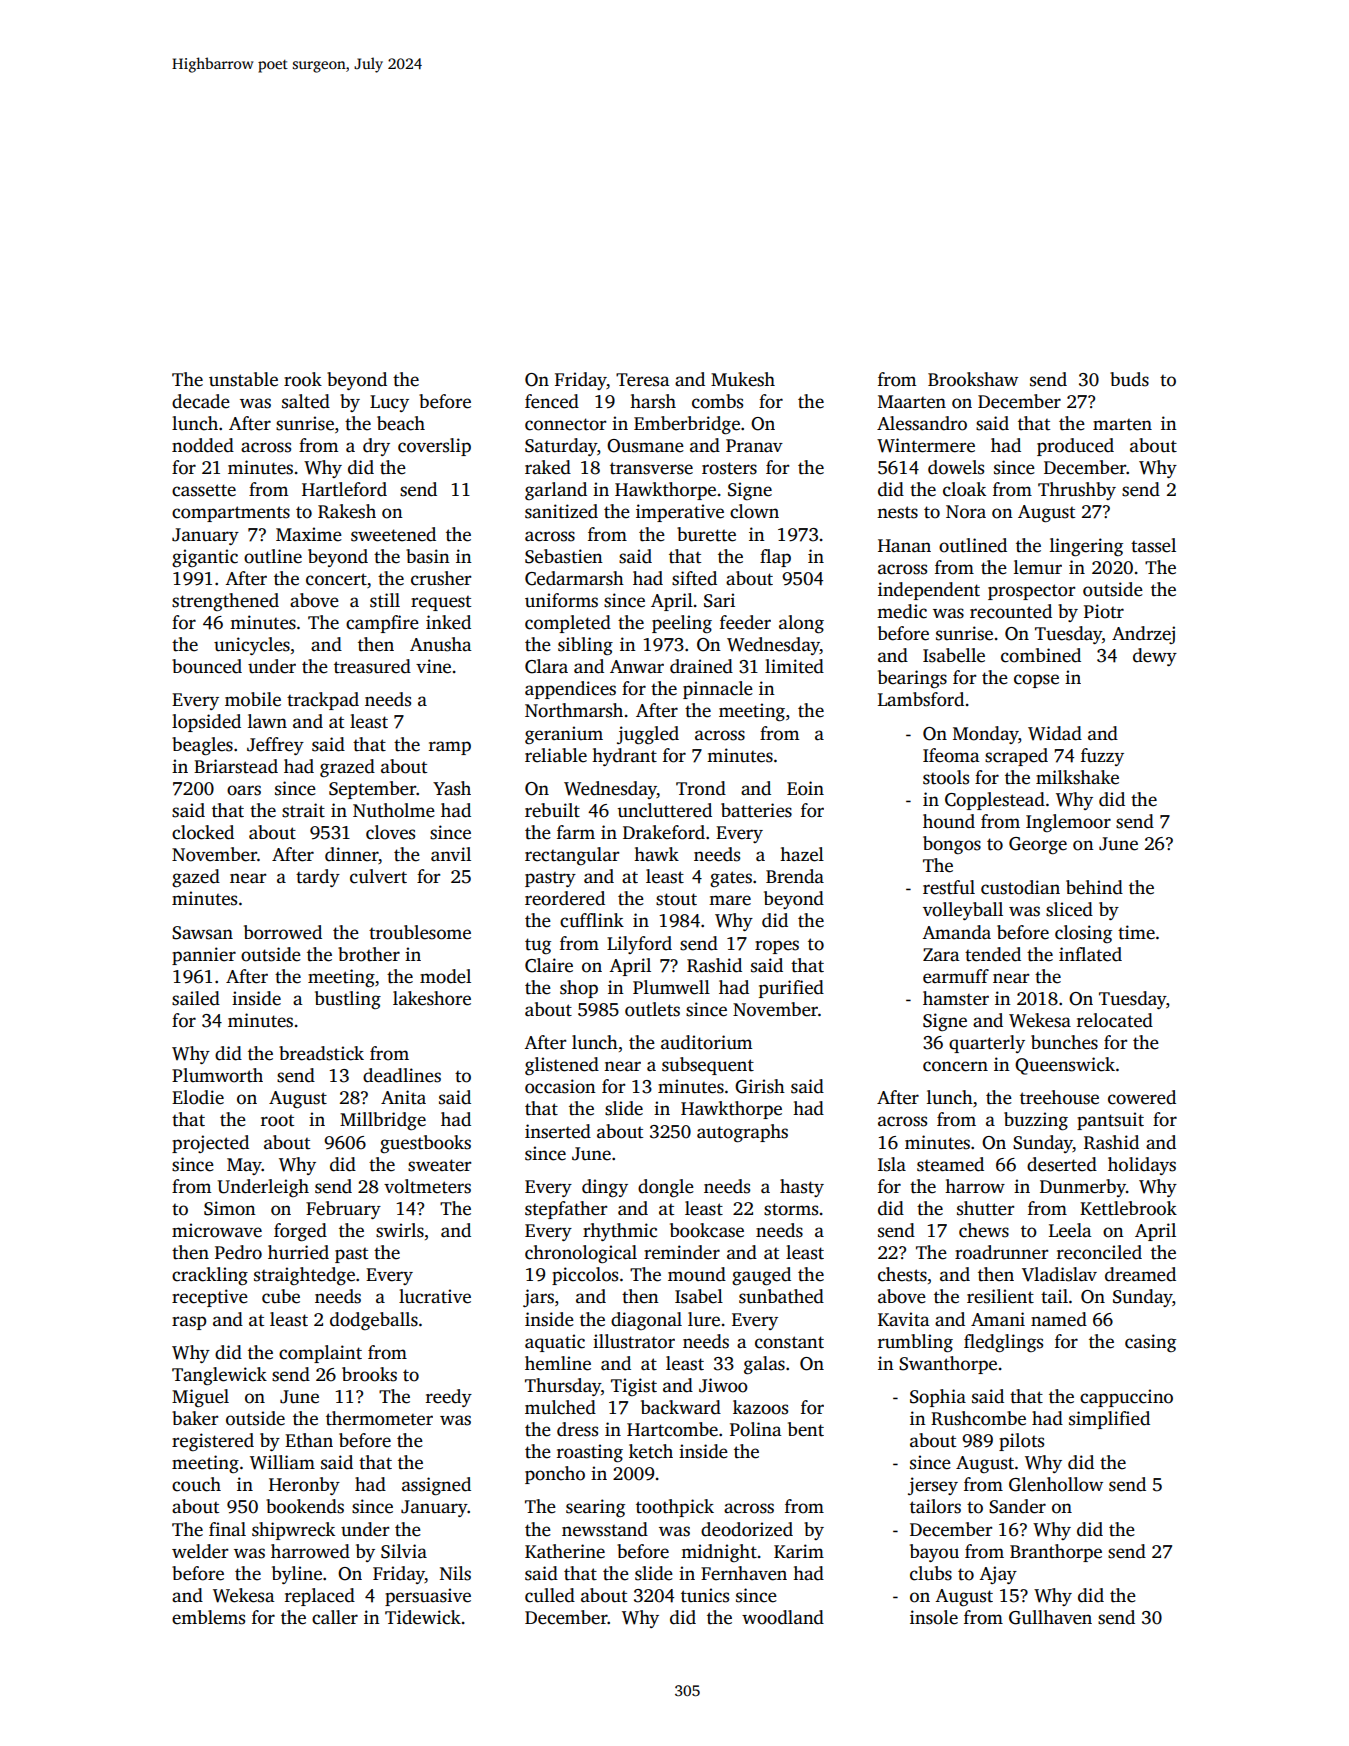  What do you see at coordinates (1142, 1097) in the screenshot?
I see `cowered` at bounding box center [1142, 1097].
